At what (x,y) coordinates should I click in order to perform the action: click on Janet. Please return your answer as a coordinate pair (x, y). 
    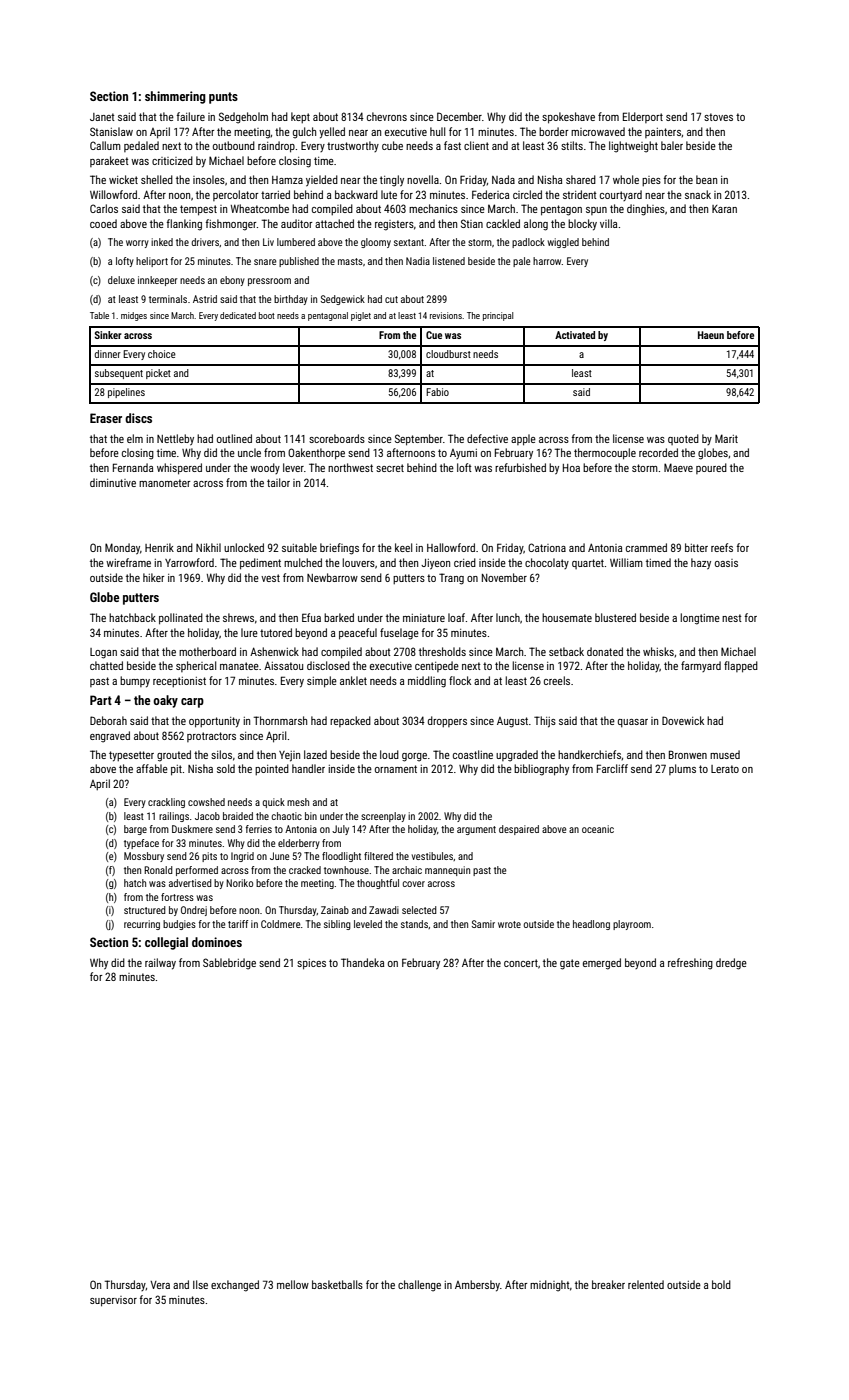
    Looking at the image, I should click on (102, 117).
